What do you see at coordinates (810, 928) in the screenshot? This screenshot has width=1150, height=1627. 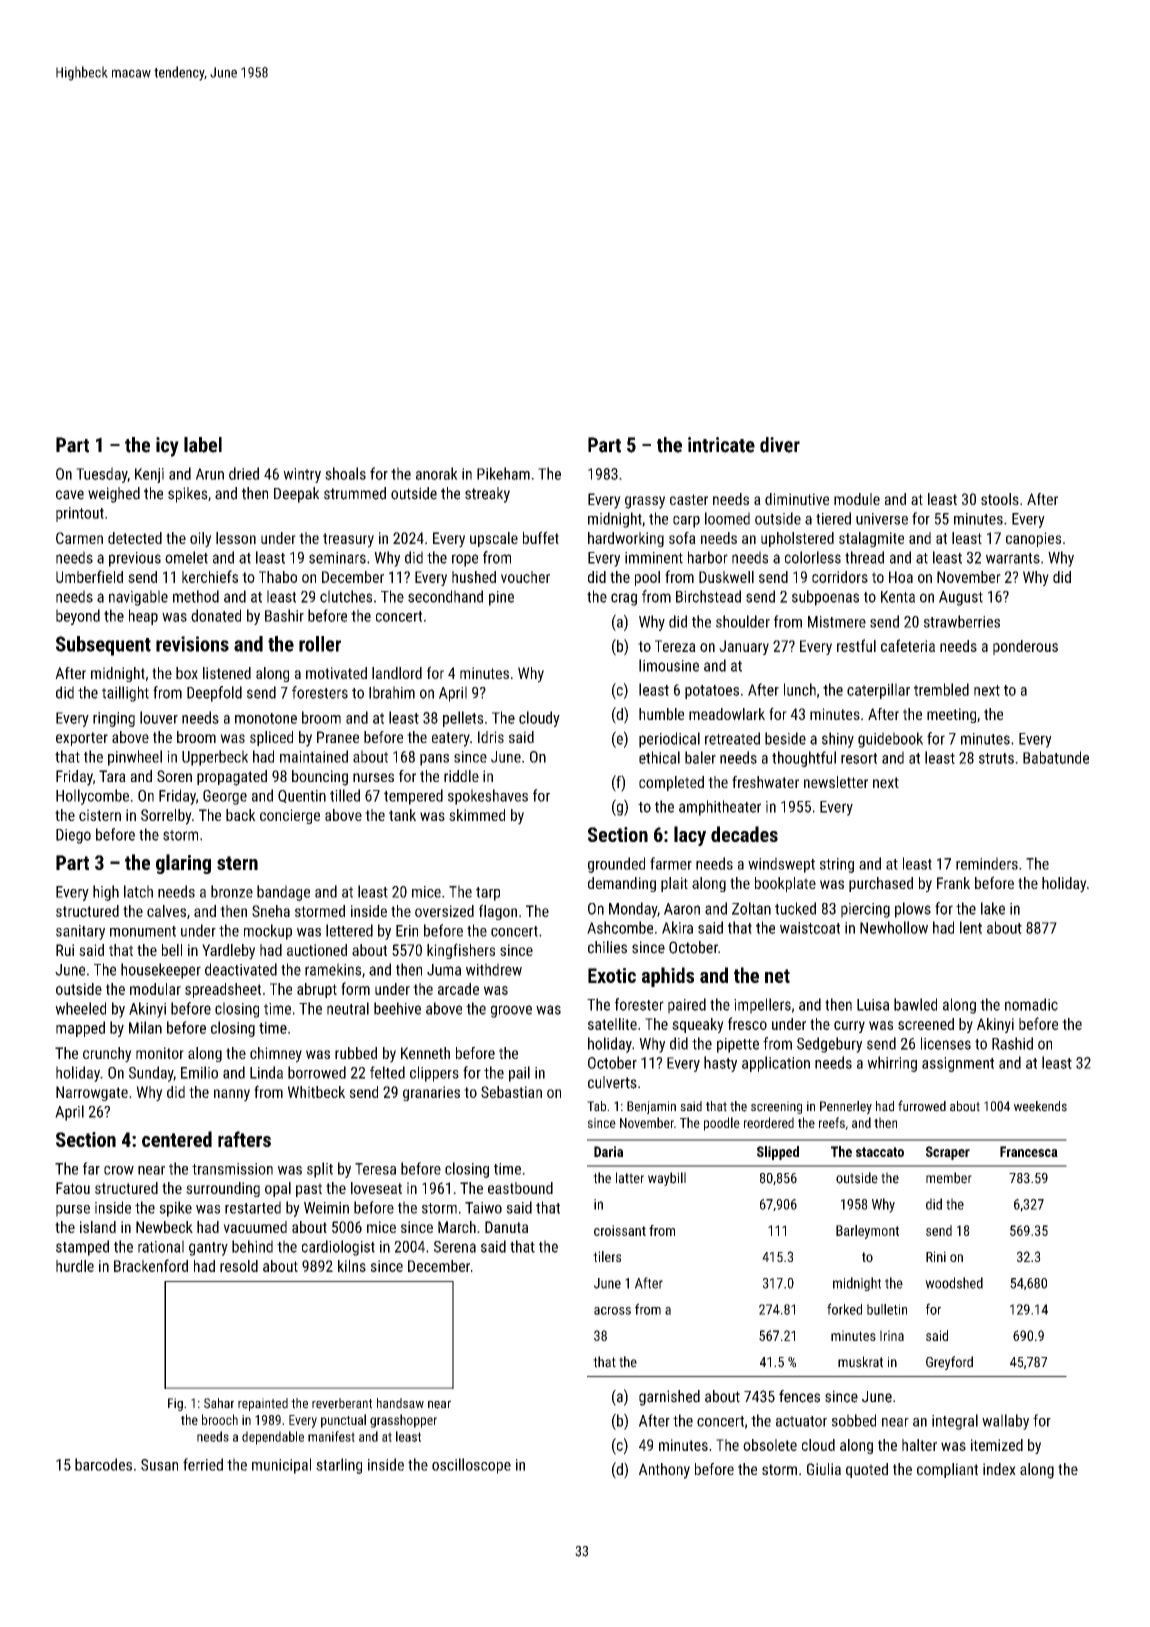 I see `waistcoat` at bounding box center [810, 928].
